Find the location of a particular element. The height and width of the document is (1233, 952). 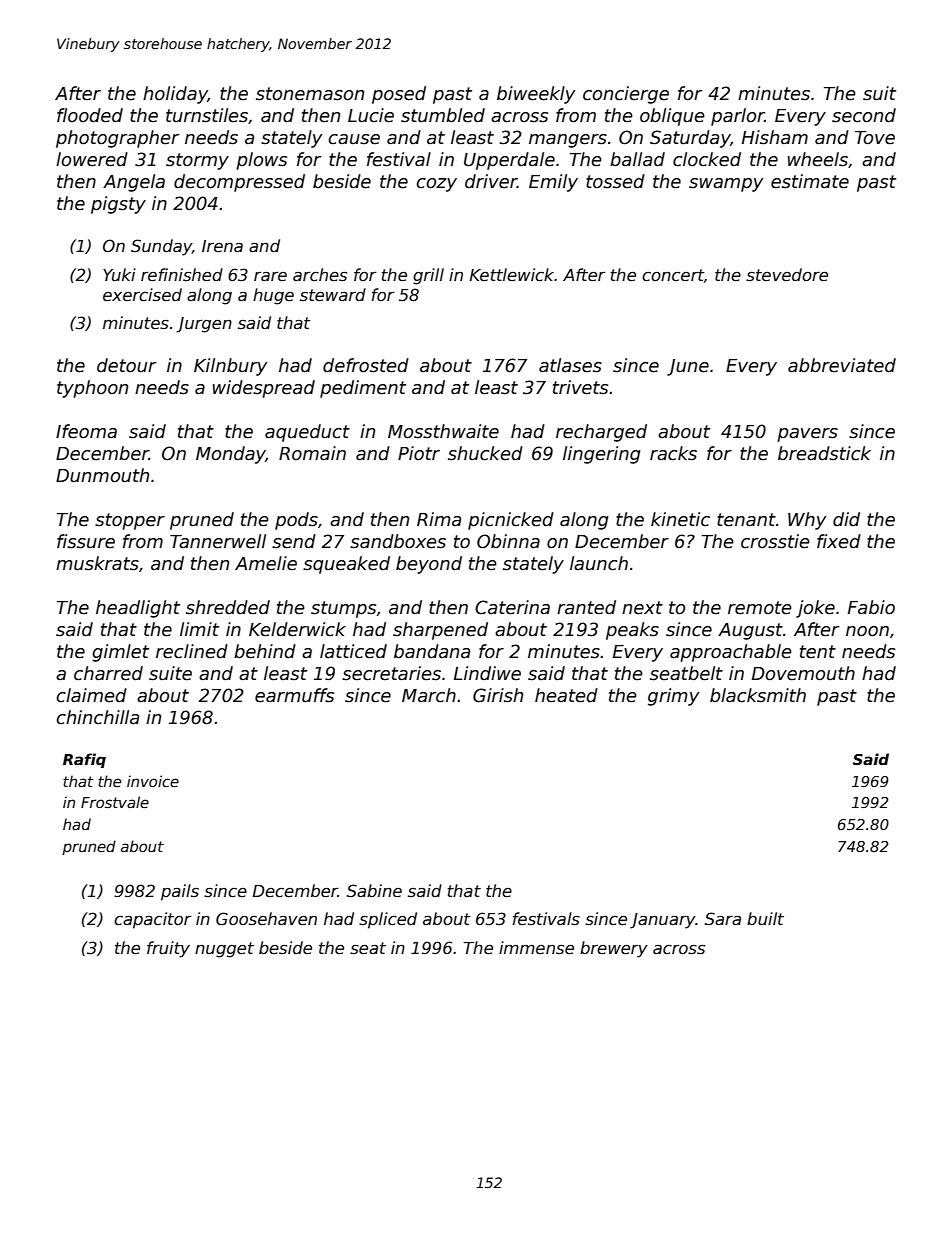

pails is located at coordinates (180, 892).
